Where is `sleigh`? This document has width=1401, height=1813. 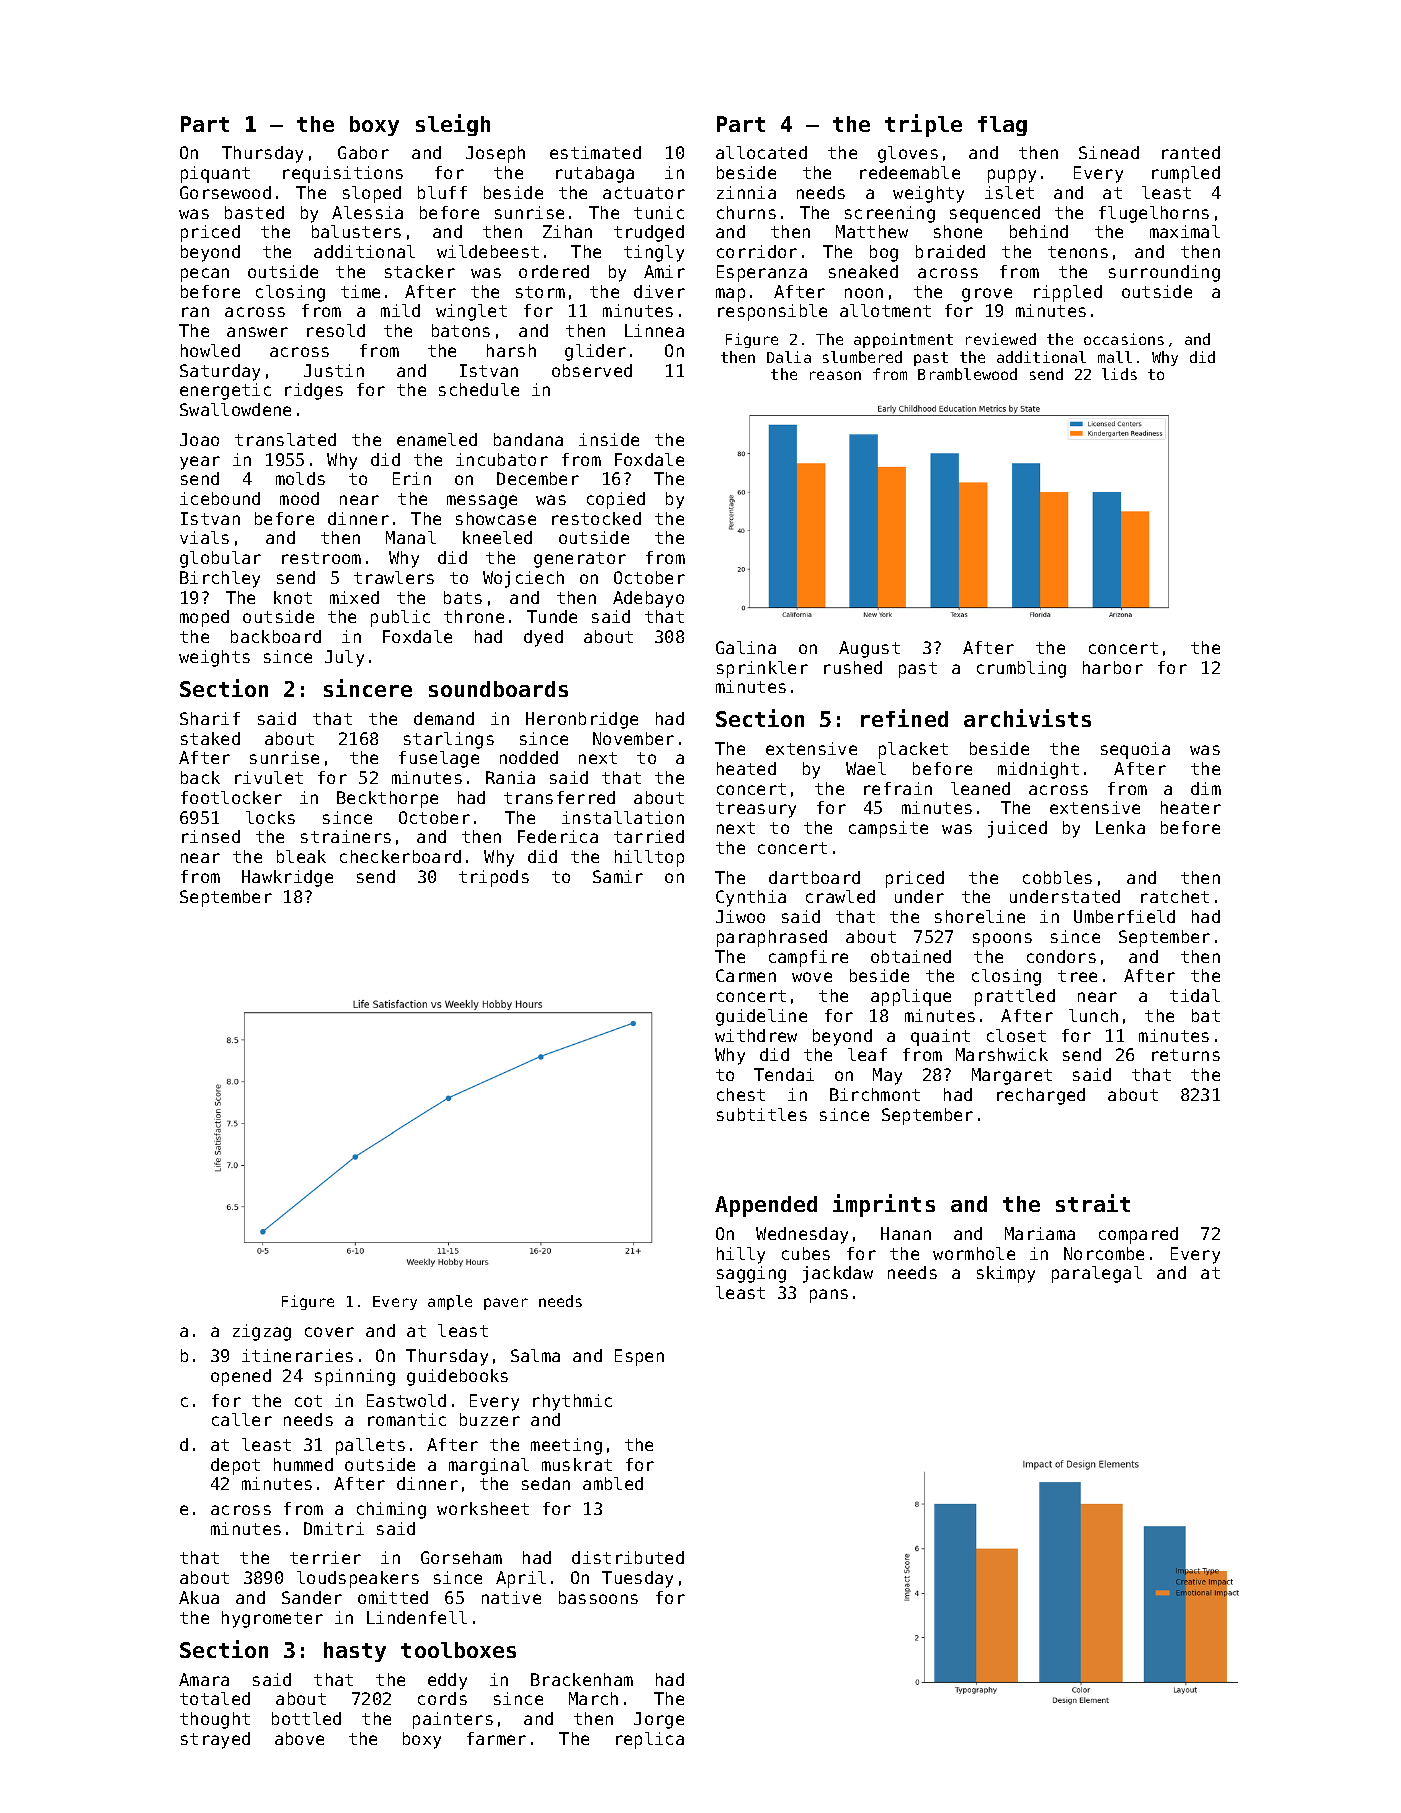
sleigh is located at coordinates (453, 125).
